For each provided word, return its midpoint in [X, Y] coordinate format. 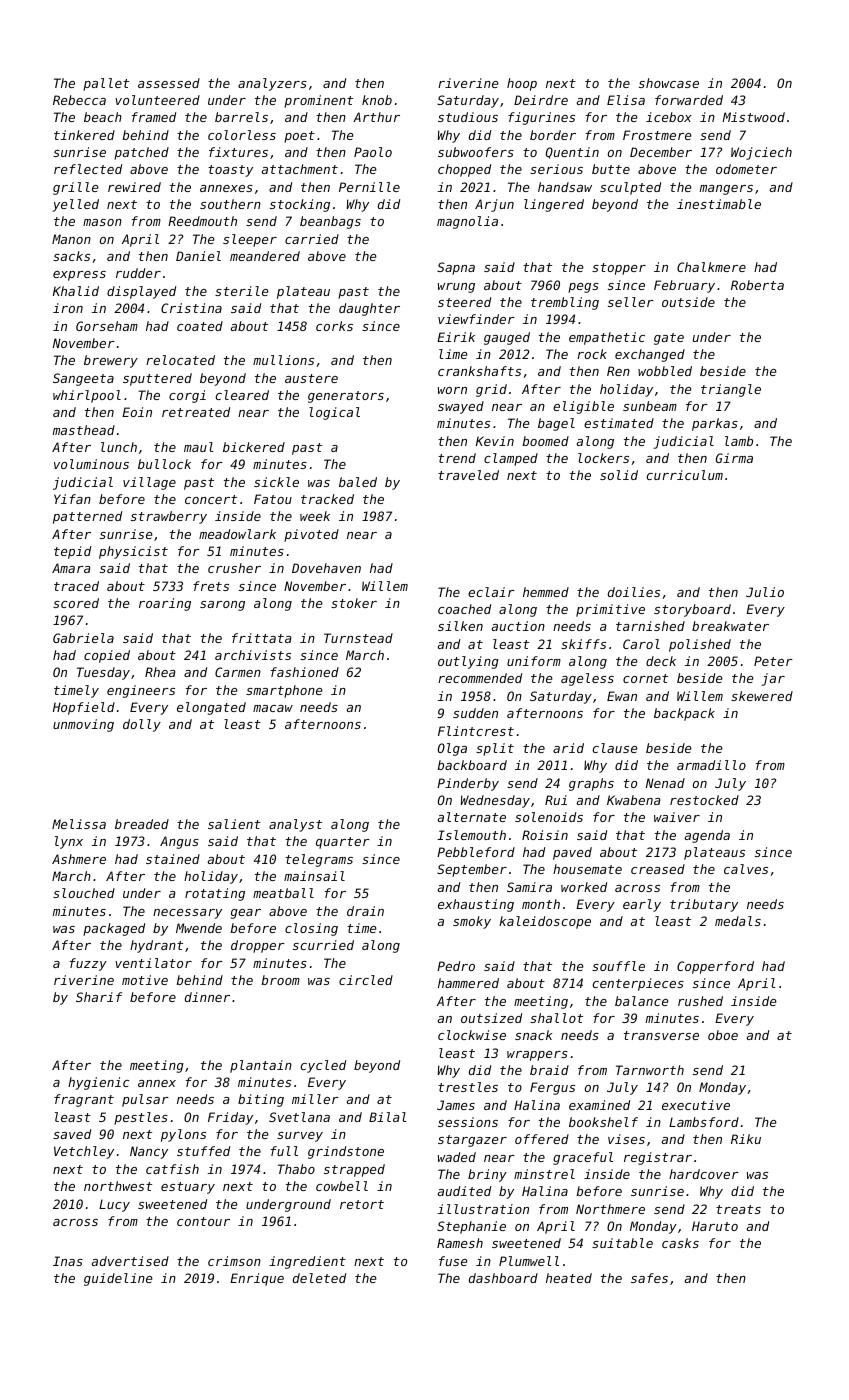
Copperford [715, 967]
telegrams [319, 860]
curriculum [685, 475]
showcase [669, 83]
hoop [522, 84]
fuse [453, 1261]
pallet [106, 84]
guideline [118, 1279]
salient [234, 824]
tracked [327, 499]
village [149, 483]
